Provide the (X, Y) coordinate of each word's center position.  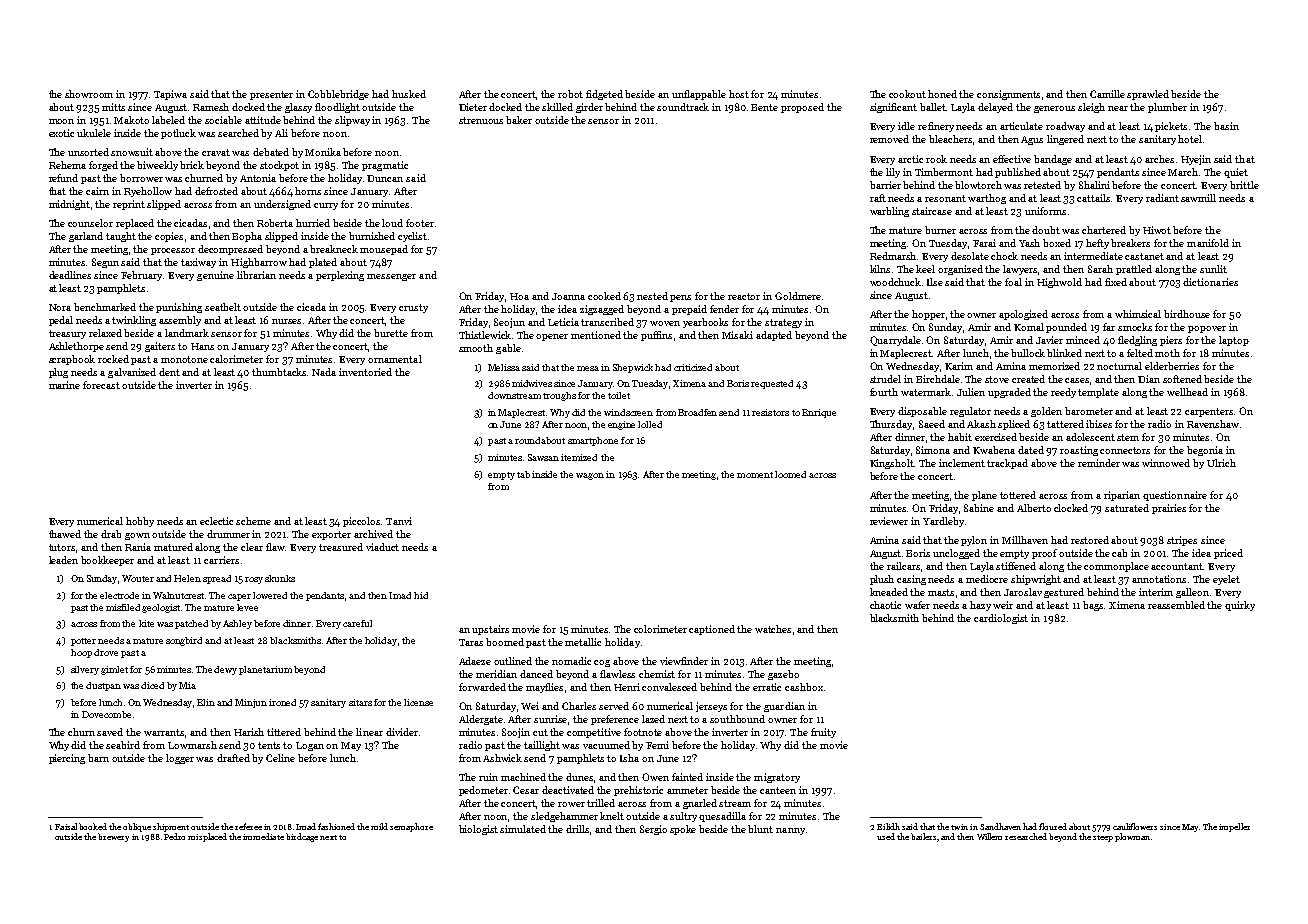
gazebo (783, 675)
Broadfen (697, 412)
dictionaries (1210, 282)
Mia (187, 685)
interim (1156, 592)
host (739, 94)
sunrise (550, 719)
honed (942, 94)
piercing (67, 759)
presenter (271, 95)
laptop (1234, 341)
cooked (604, 296)
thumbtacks (280, 372)
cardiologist (1001, 619)
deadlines (70, 275)
